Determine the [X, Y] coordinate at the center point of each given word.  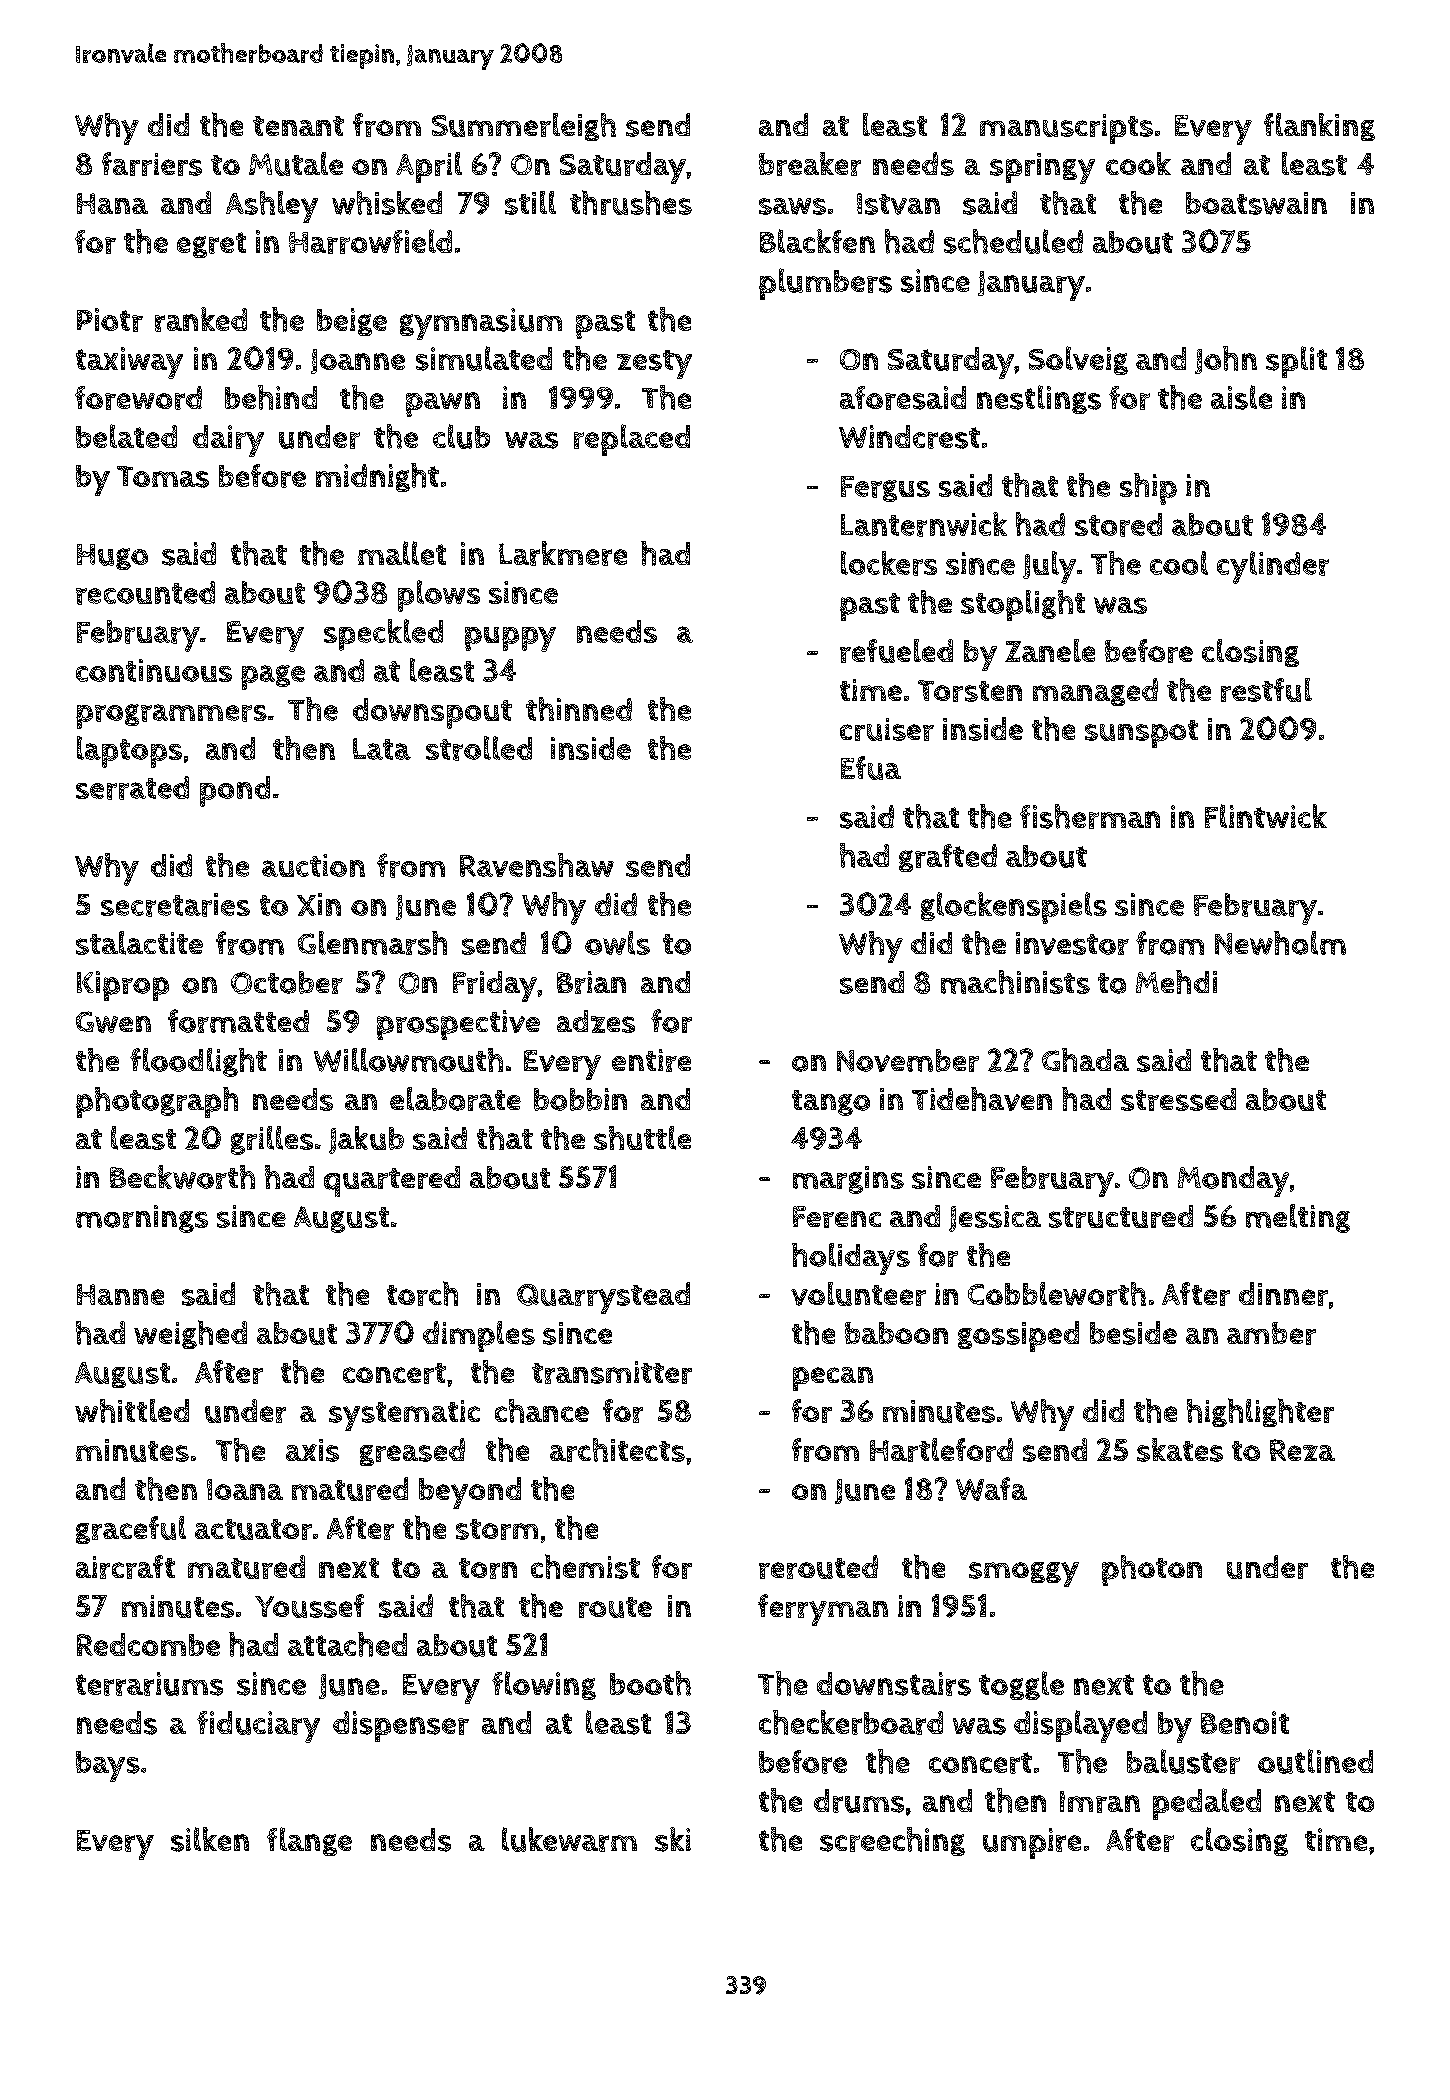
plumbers [825, 284]
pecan [833, 1379]
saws [792, 206]
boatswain [1256, 203]
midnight [377, 477]
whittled [132, 1411]
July [1049, 567]
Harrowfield [370, 241]
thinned [579, 709]
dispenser [401, 1726]
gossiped [1018, 1336]
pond [235, 791]
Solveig [1078, 360]
